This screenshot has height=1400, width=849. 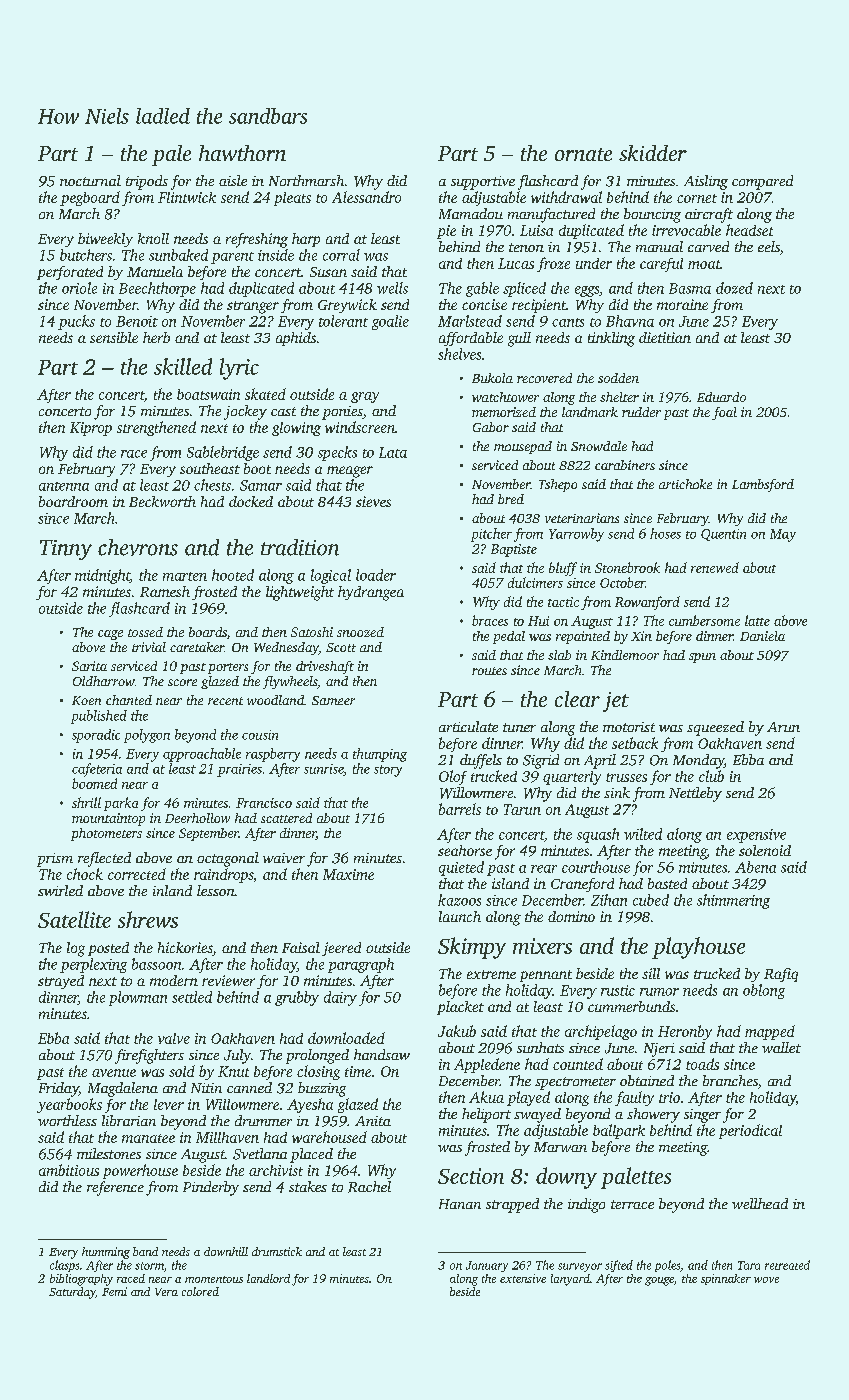 I want to click on Lambsford, so click(x=763, y=485).
